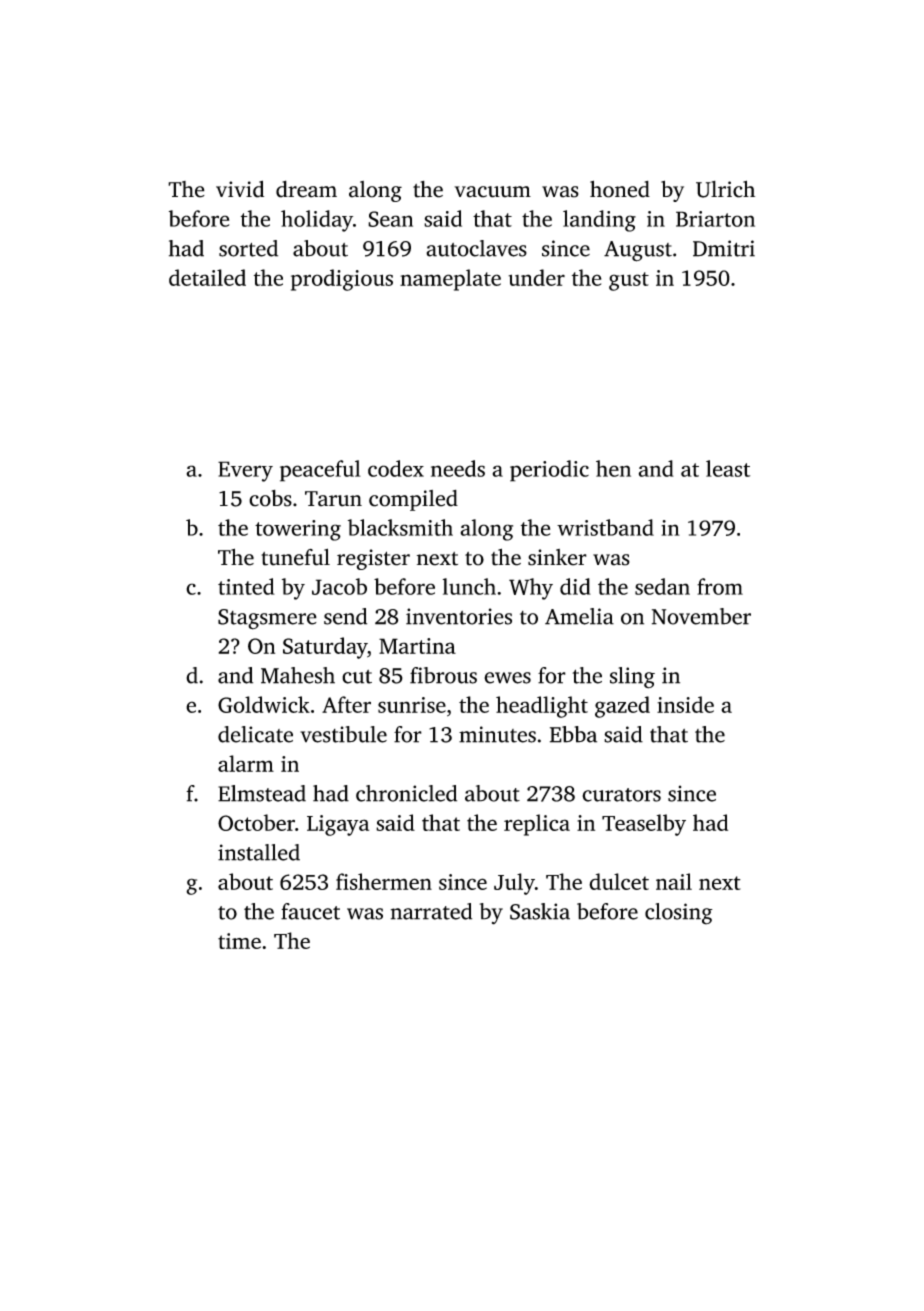 This screenshot has width=924, height=1311. I want to click on tinted, so click(246, 586).
